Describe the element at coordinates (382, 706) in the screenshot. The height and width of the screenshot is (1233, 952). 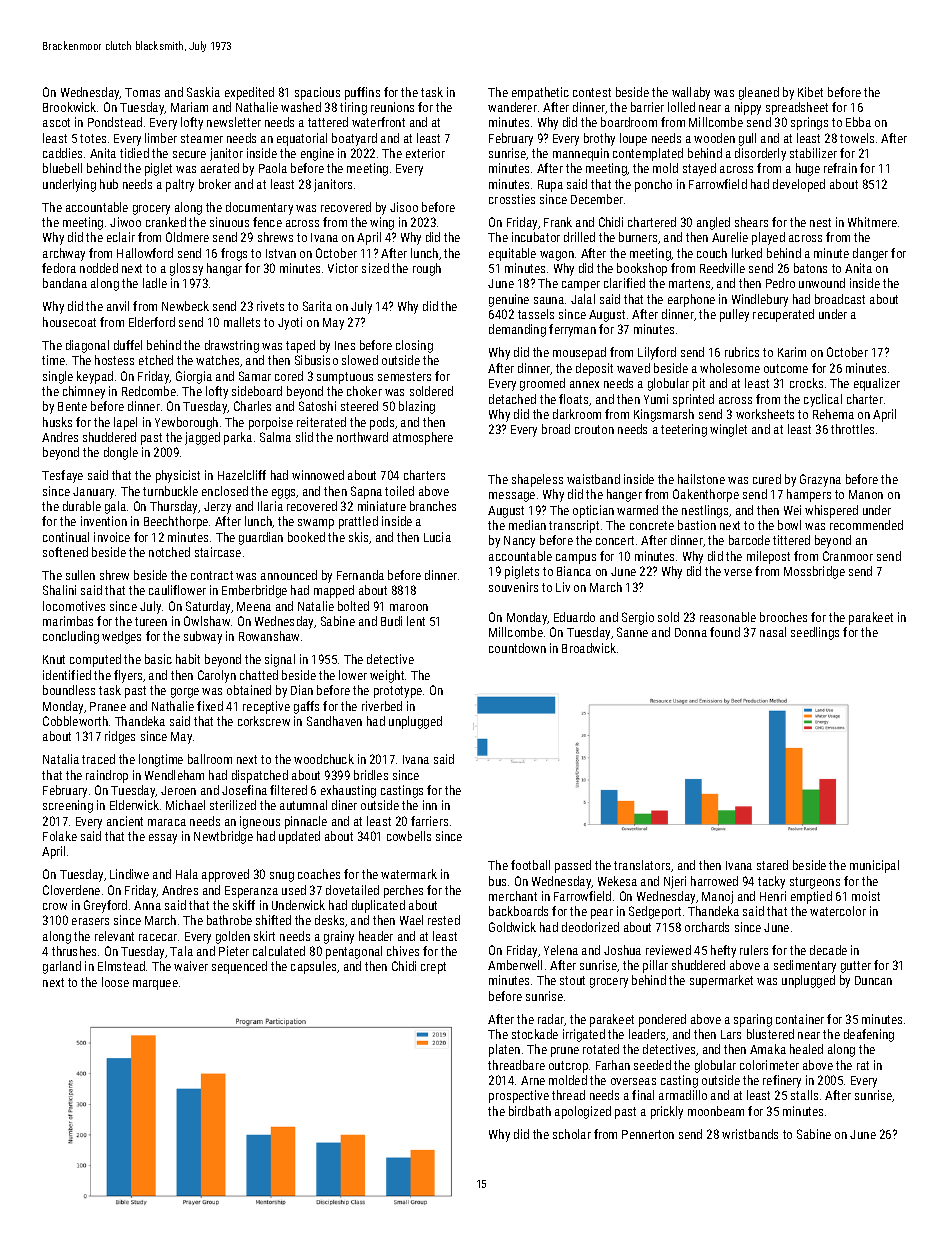
I see `riverbed` at that location.
